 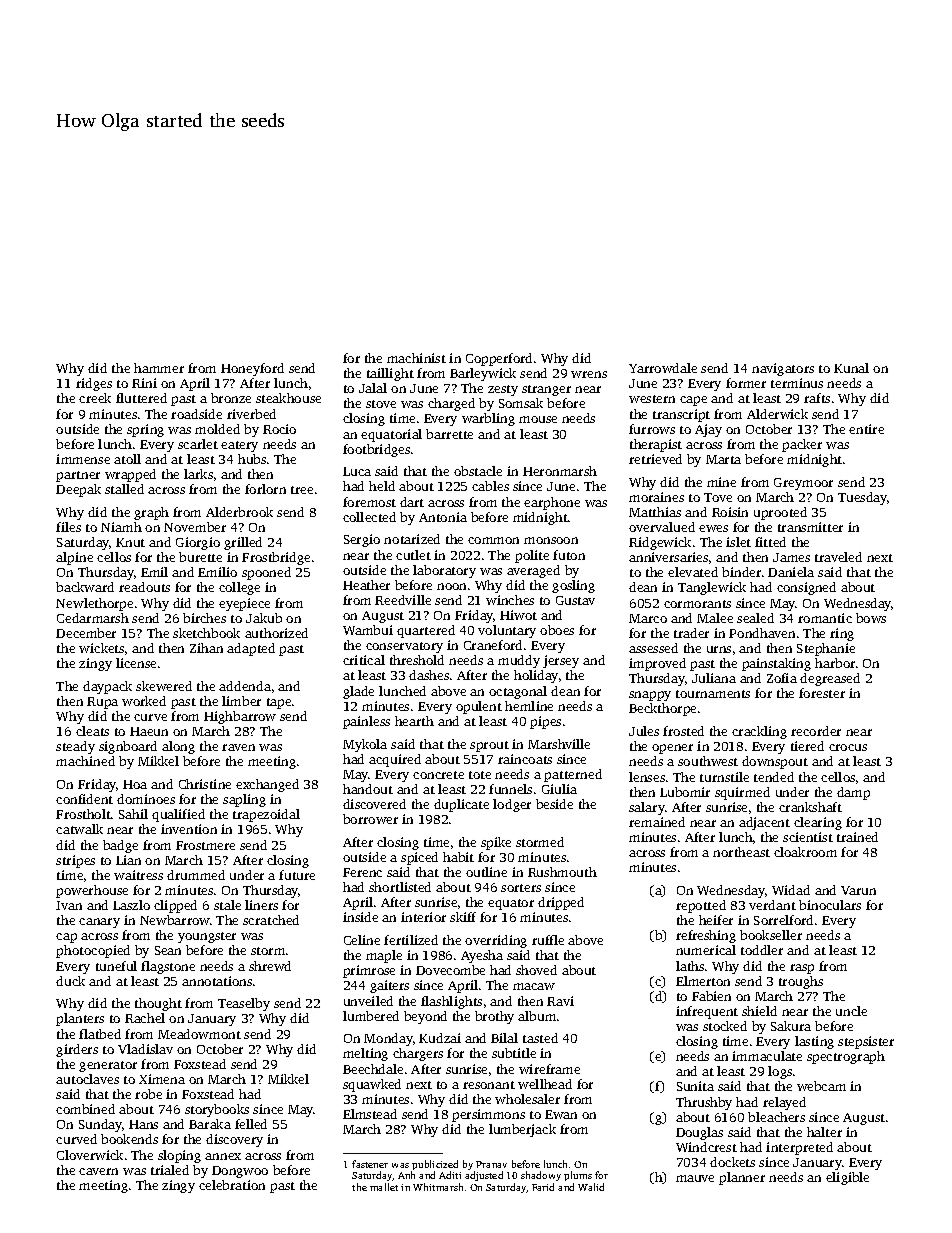 What do you see at coordinates (146, 799) in the page?
I see `dominoes` at bounding box center [146, 799].
